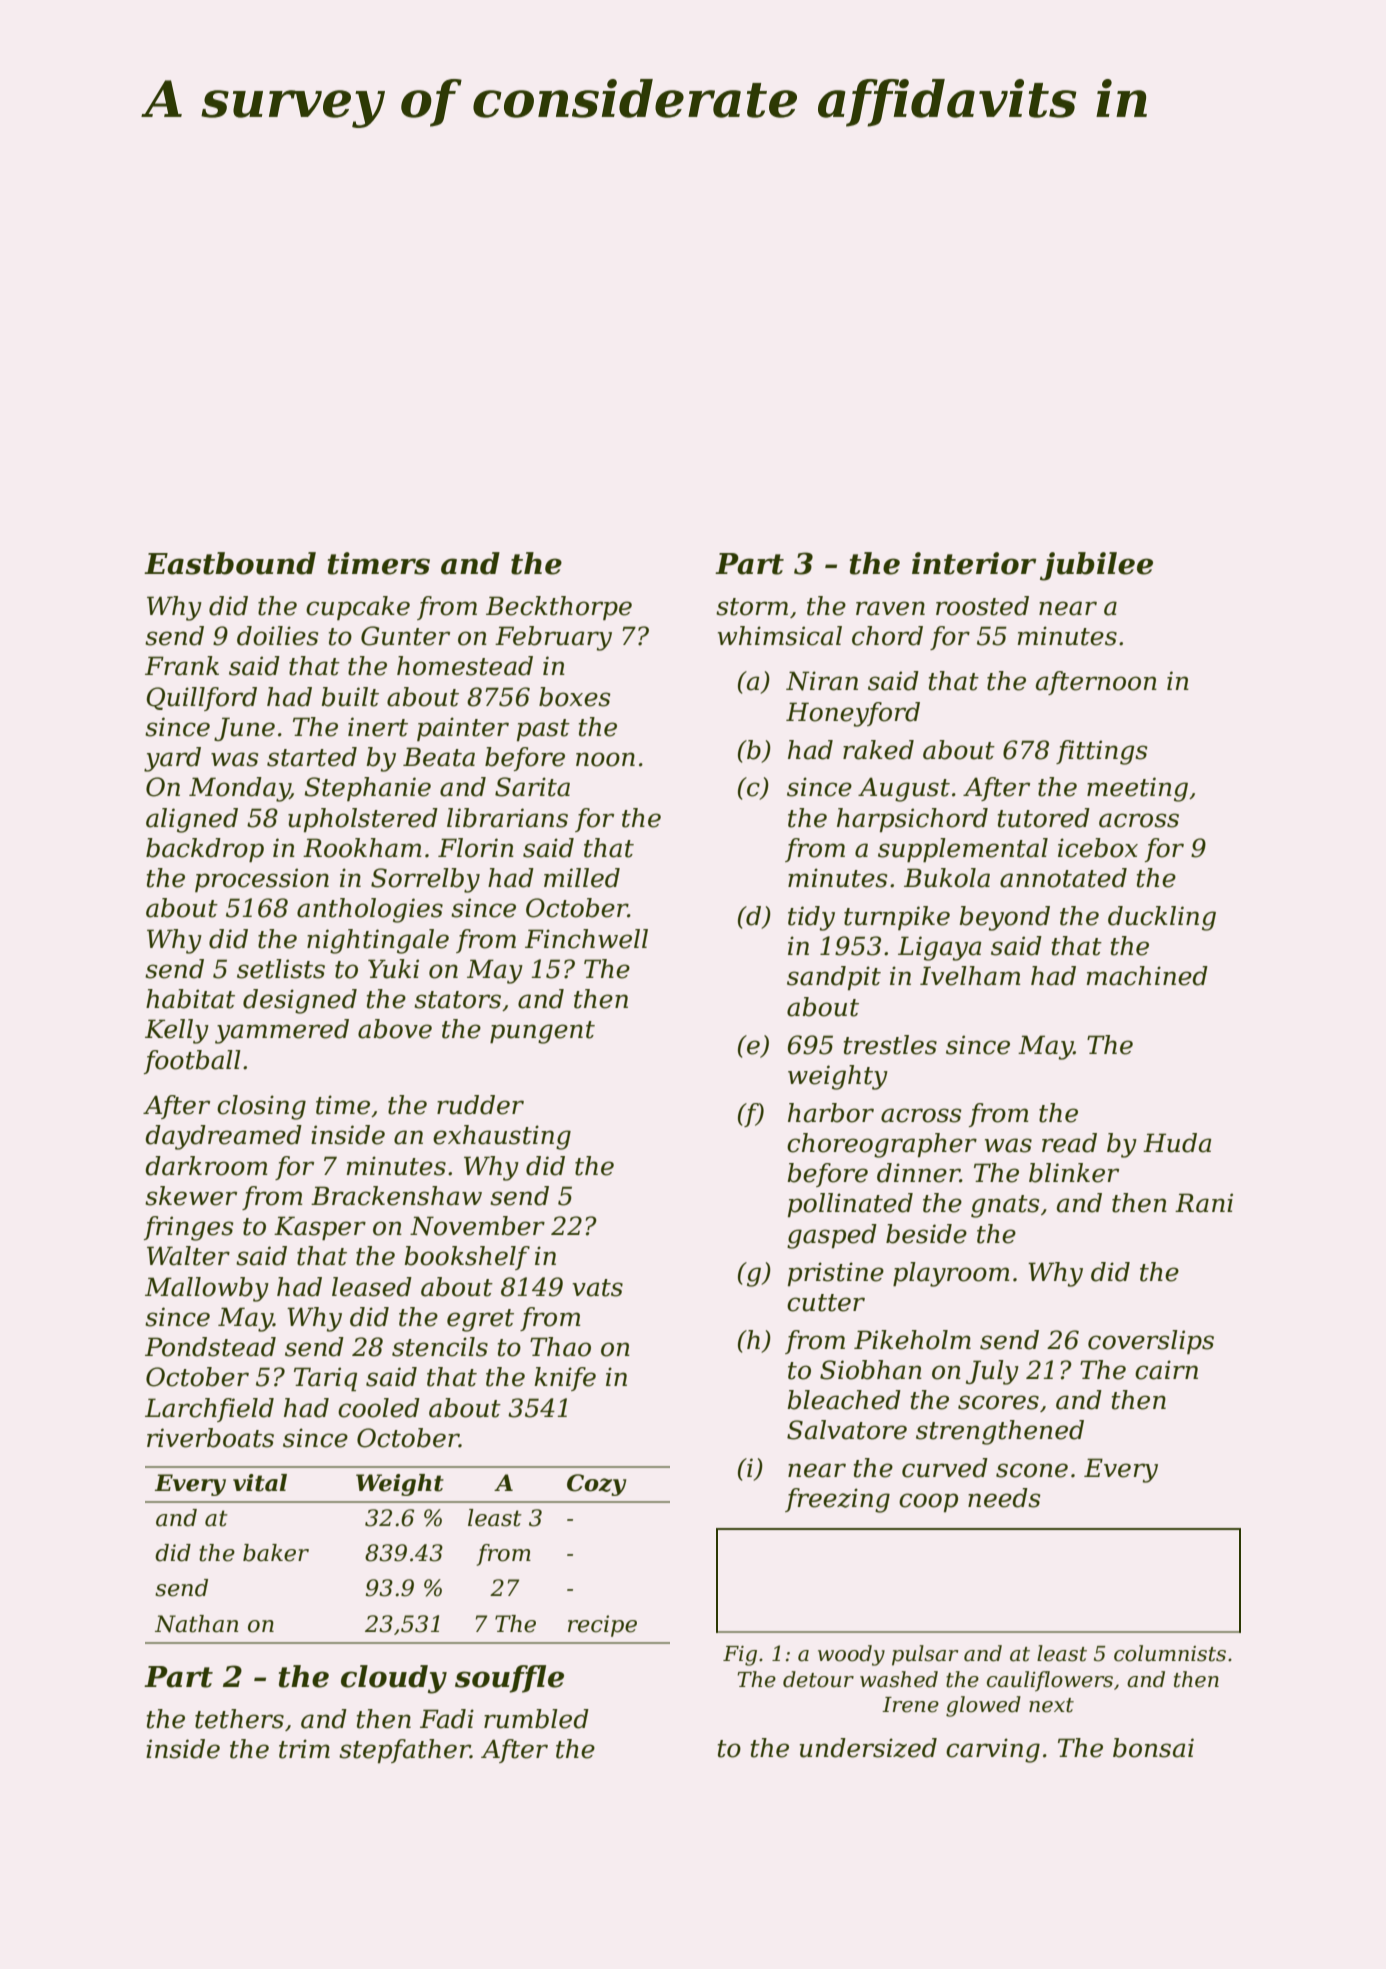 This image has width=1386, height=1969. What do you see at coordinates (1074, 1173) in the image?
I see `blinker` at bounding box center [1074, 1173].
